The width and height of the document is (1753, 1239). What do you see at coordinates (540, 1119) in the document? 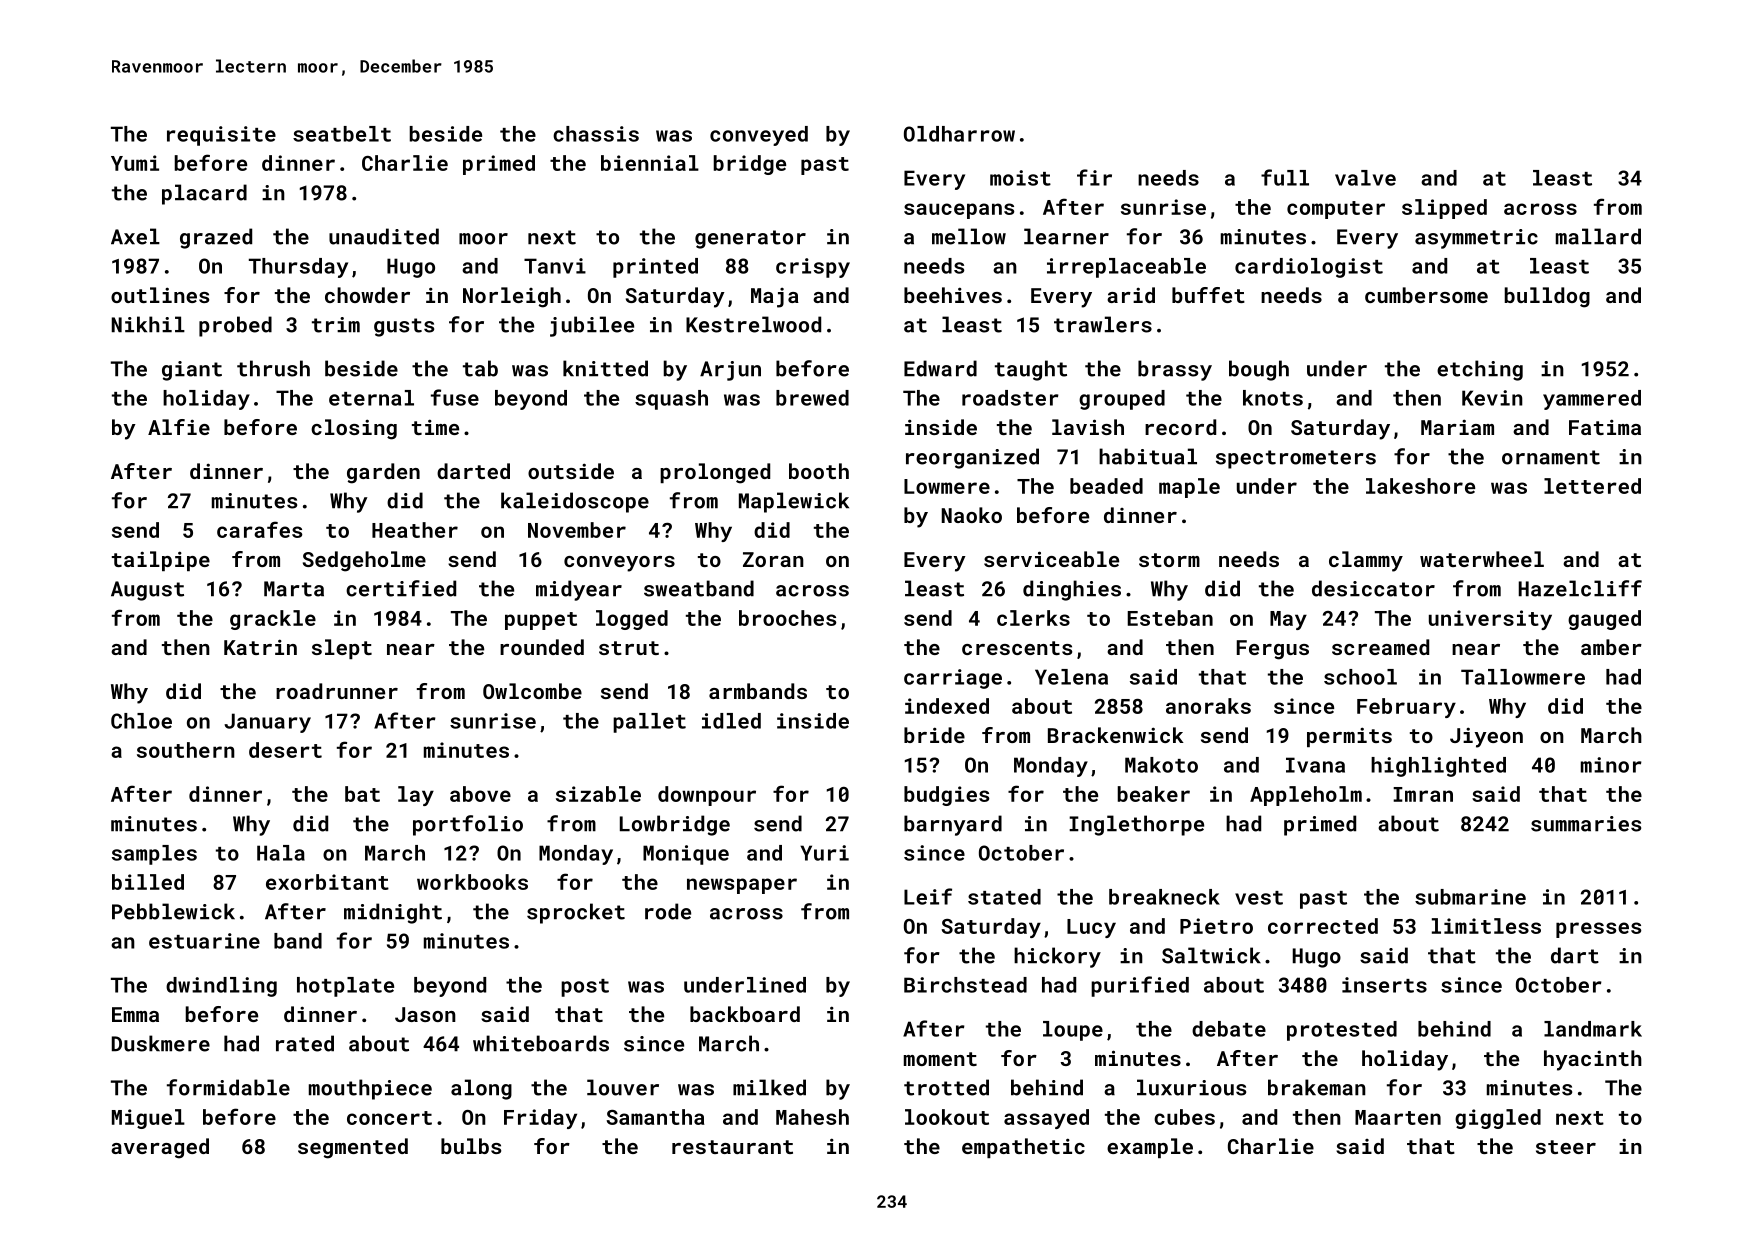
I see `Friday` at bounding box center [540, 1119].
